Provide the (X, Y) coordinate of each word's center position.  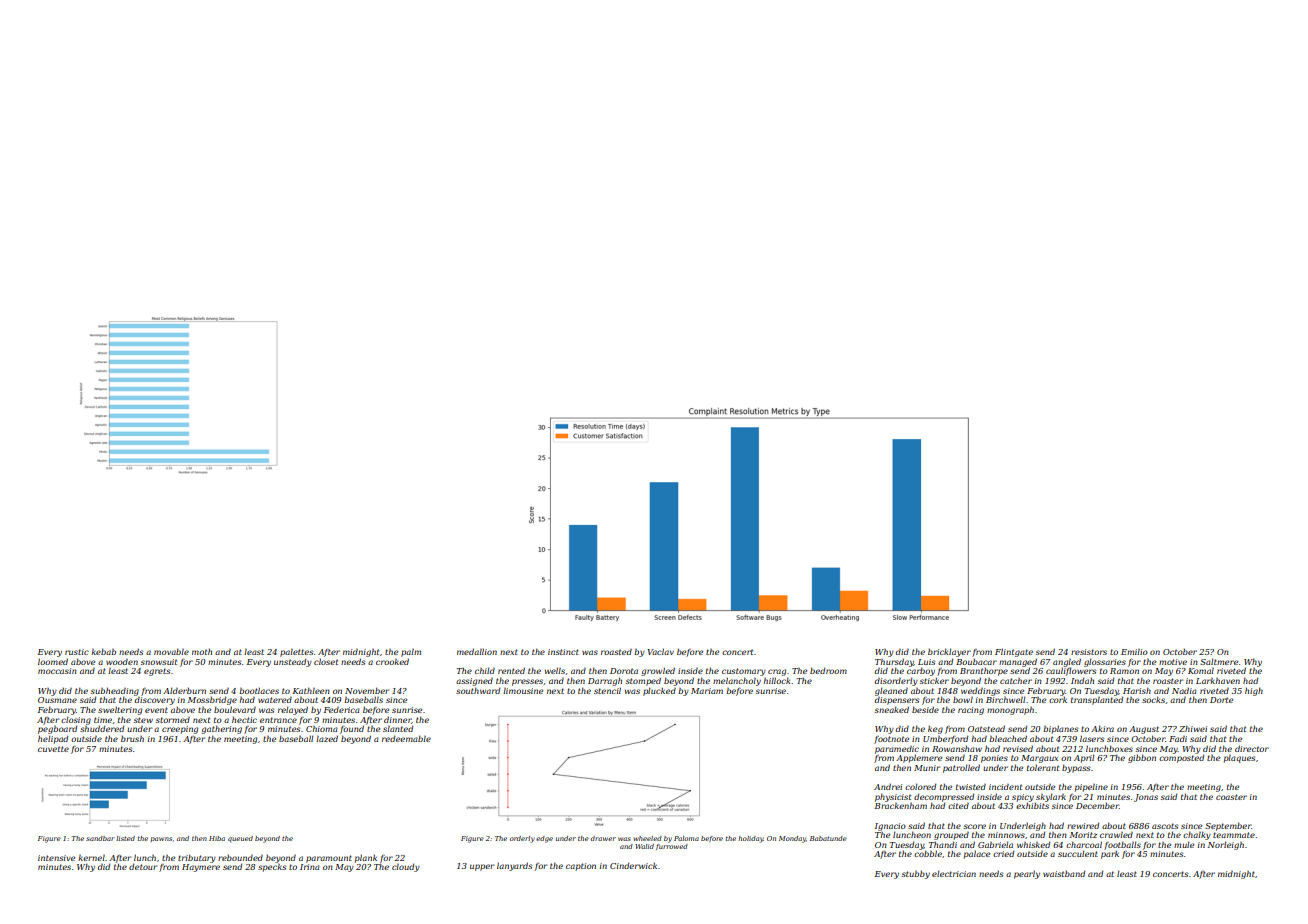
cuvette (53, 749)
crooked (392, 662)
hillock (777, 680)
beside (925, 709)
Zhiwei (1193, 728)
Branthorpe (984, 672)
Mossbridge (212, 700)
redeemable (406, 738)
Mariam (707, 691)
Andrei (888, 787)
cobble (928, 853)
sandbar (100, 838)
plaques (1239, 759)
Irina (310, 867)
